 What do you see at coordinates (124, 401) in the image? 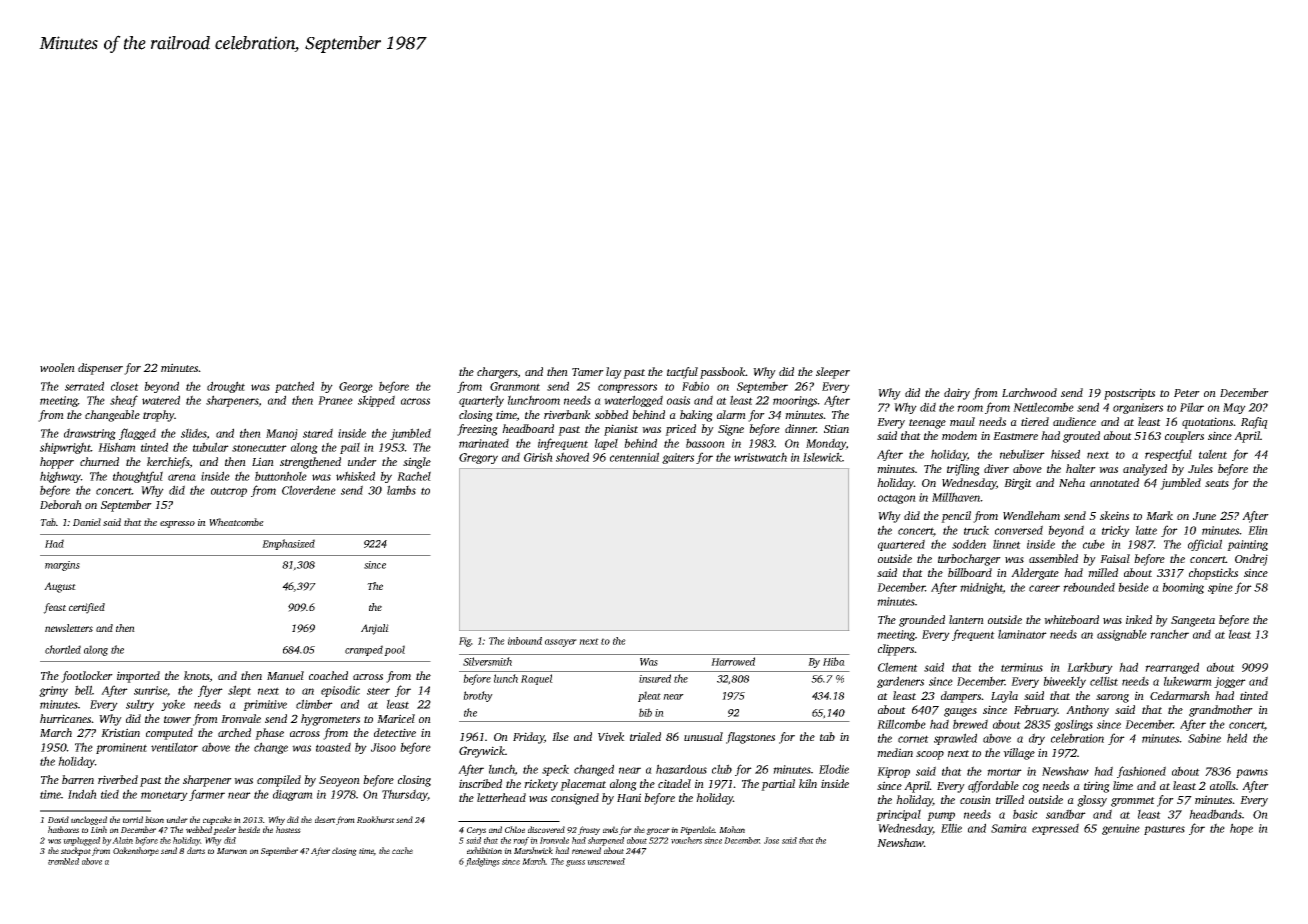
I see `sheaf` at bounding box center [124, 401].
